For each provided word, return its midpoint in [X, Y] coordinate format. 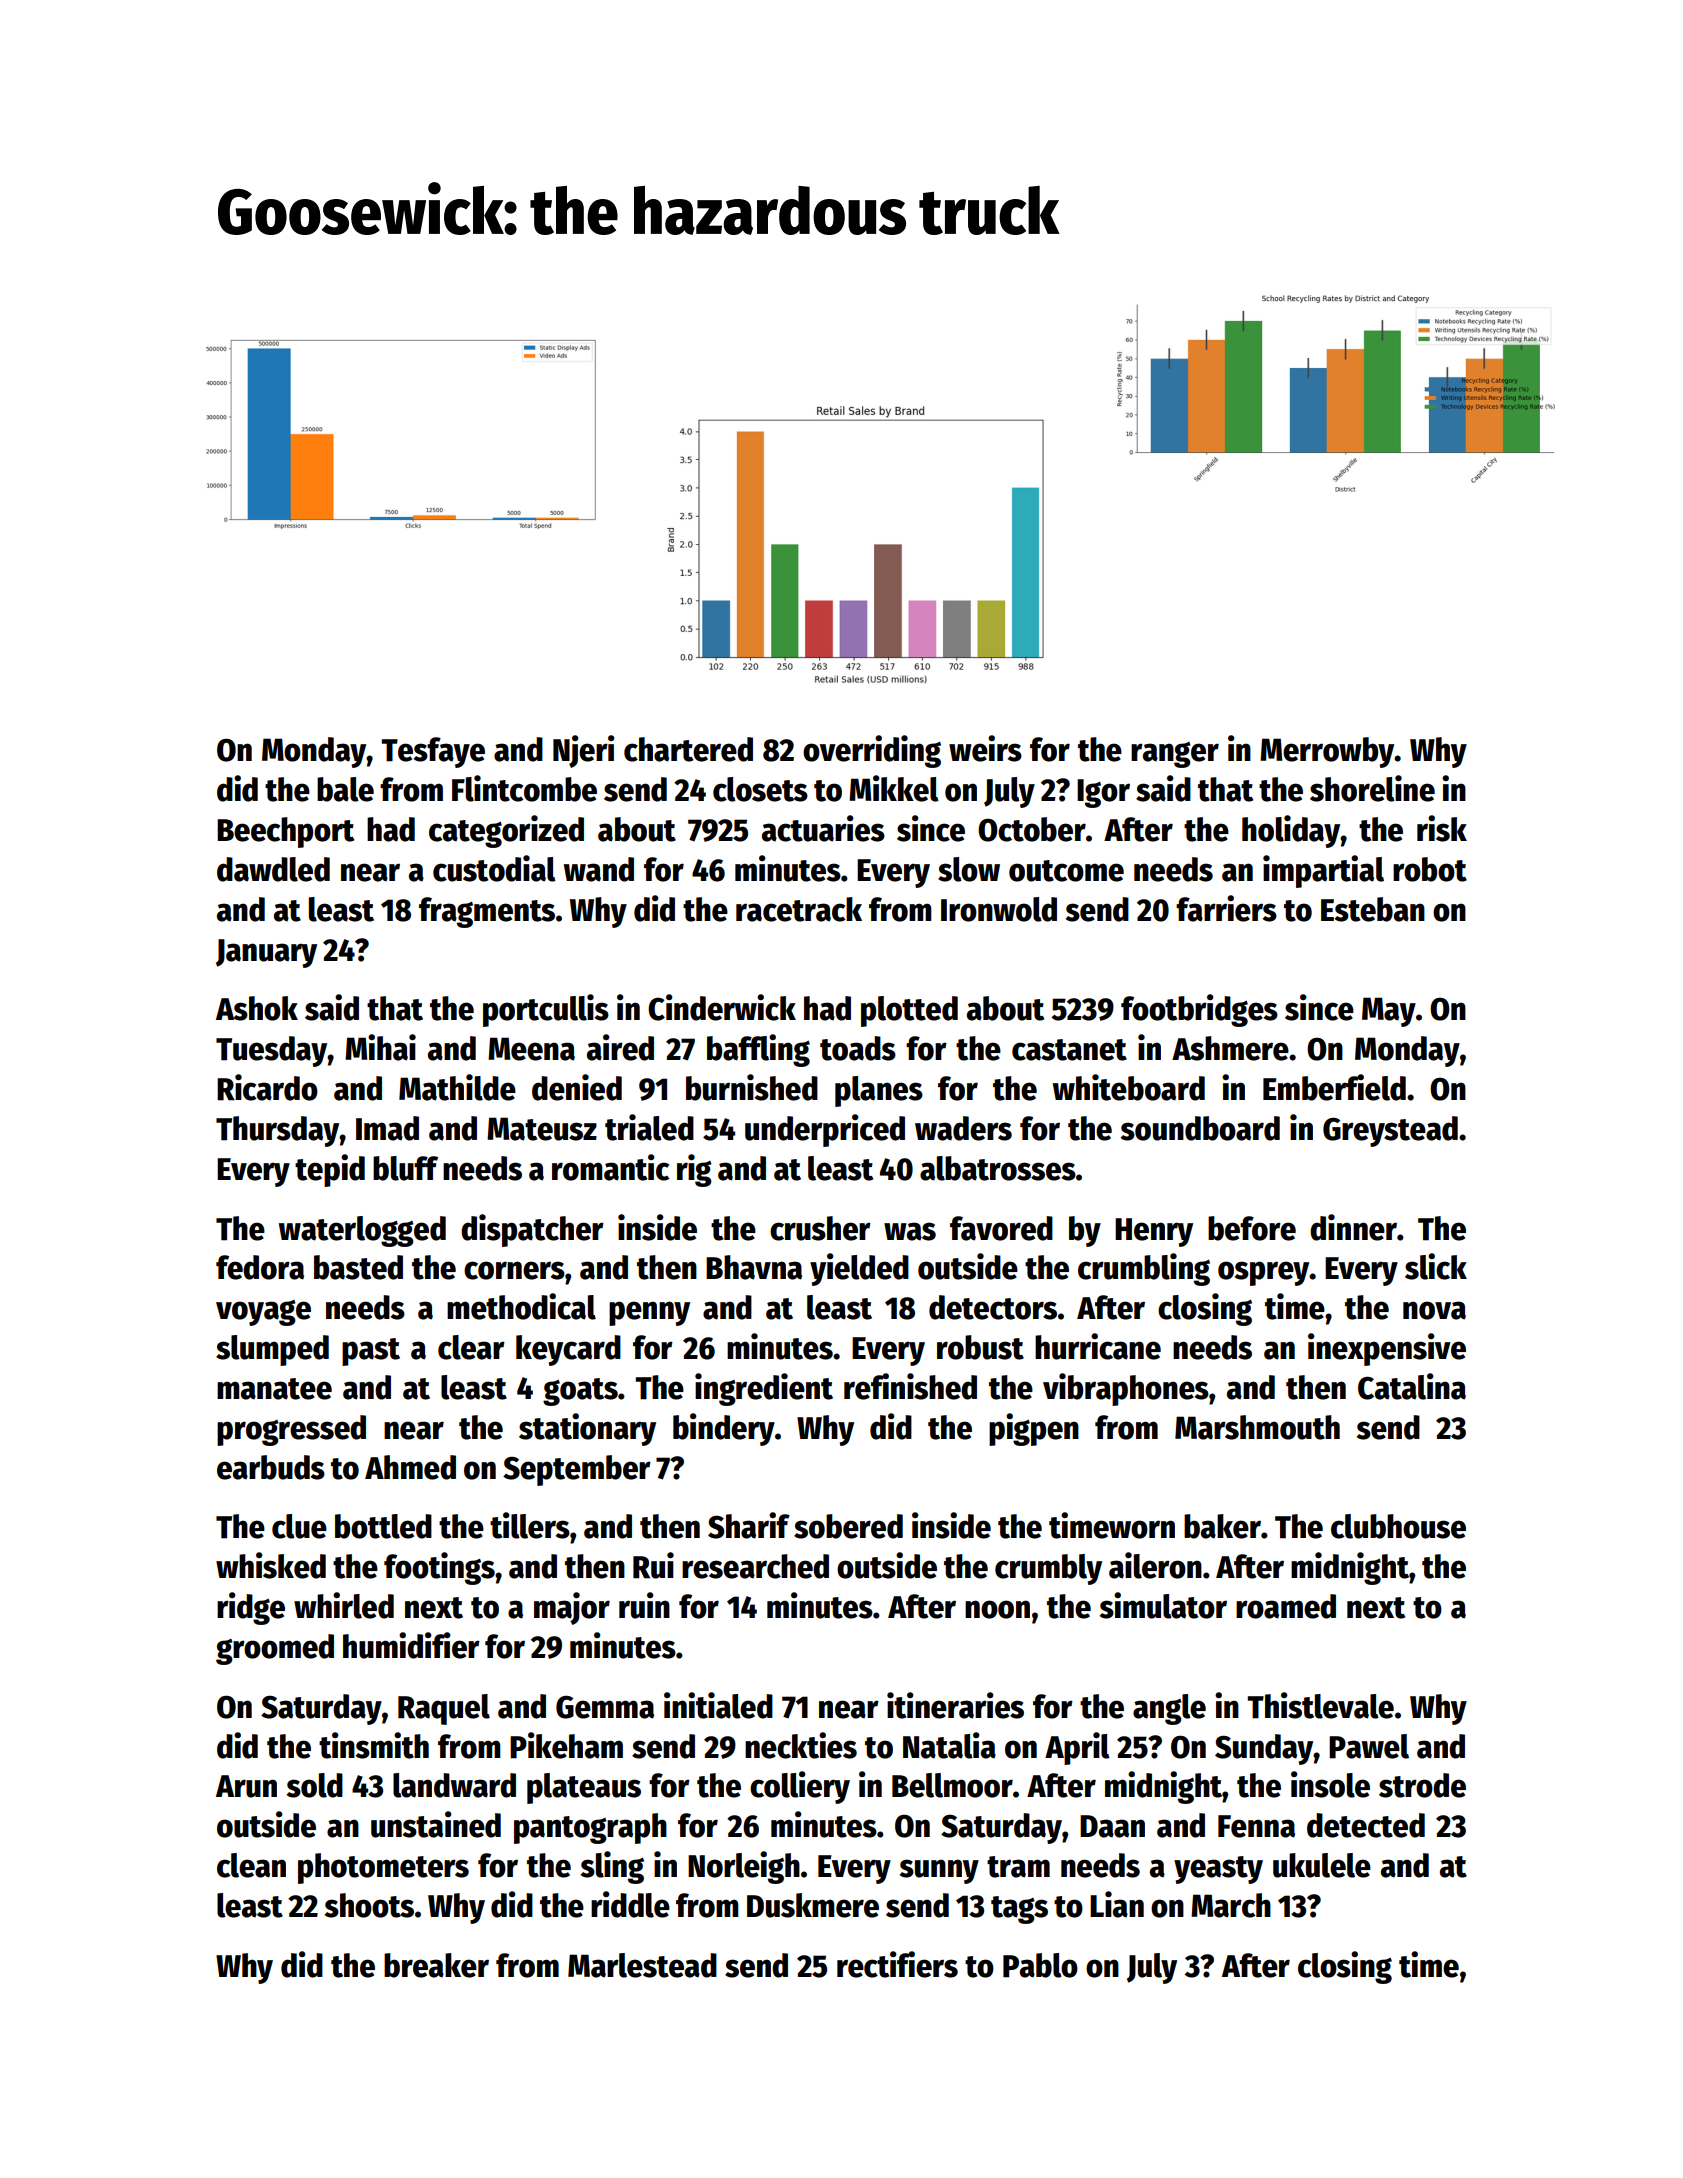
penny [649, 1313]
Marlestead [642, 1965]
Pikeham [566, 1745]
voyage [263, 1313]
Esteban [1373, 909]
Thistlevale [1320, 1705]
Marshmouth [1257, 1427]
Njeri [584, 751]
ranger [1175, 755]
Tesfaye [433, 752]
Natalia [949, 1745]
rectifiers [897, 1964]
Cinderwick [722, 1007]
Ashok [257, 1008]
